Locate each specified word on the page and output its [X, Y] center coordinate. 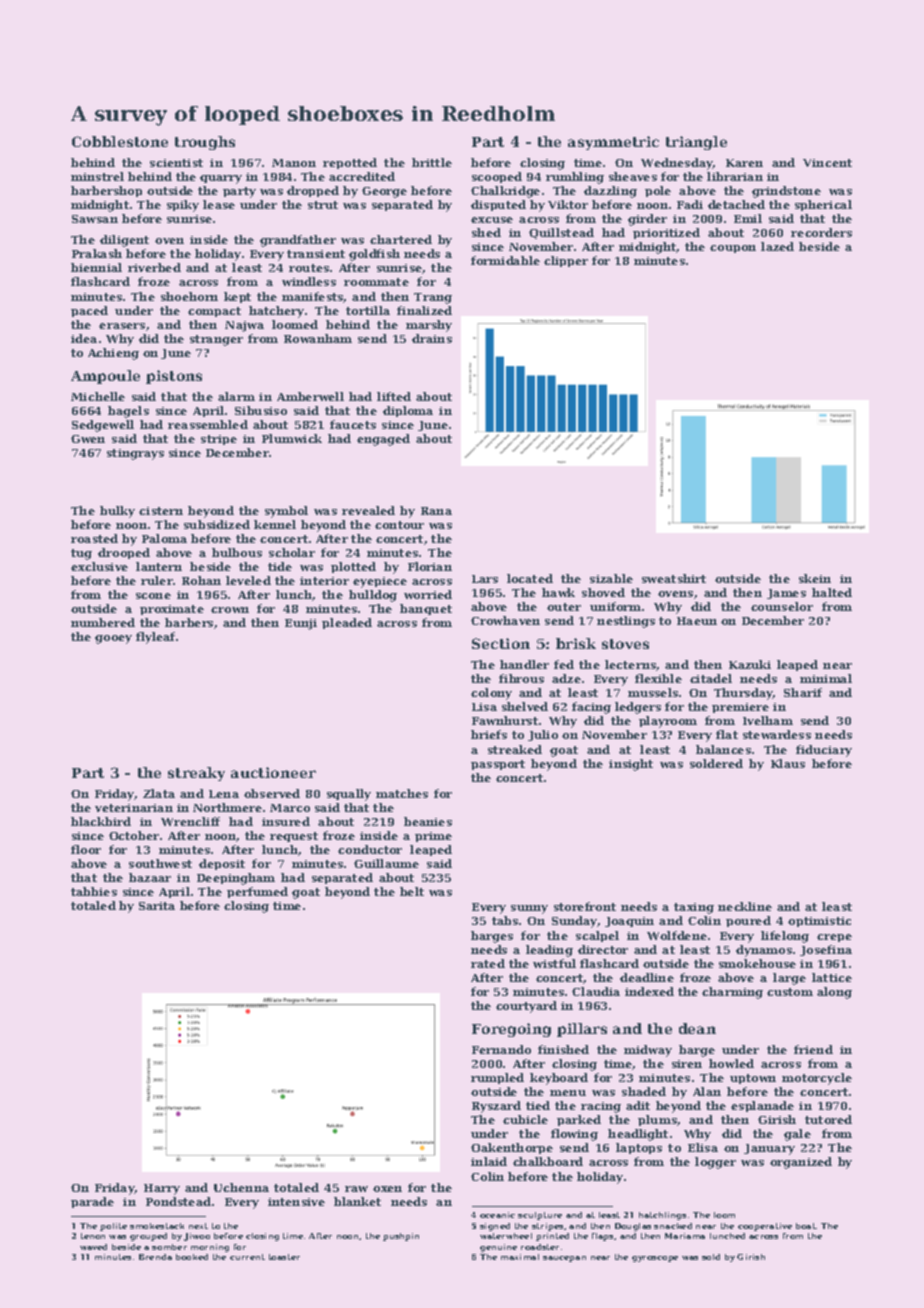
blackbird [101, 821]
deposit [222, 864]
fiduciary [824, 751]
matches [402, 793]
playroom [668, 722]
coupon [733, 249]
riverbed [154, 267]
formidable [505, 260]
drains [432, 338]
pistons [174, 377]
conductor [370, 849]
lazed [777, 246]
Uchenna [241, 1187]
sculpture [540, 1216]
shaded [644, 1091]
